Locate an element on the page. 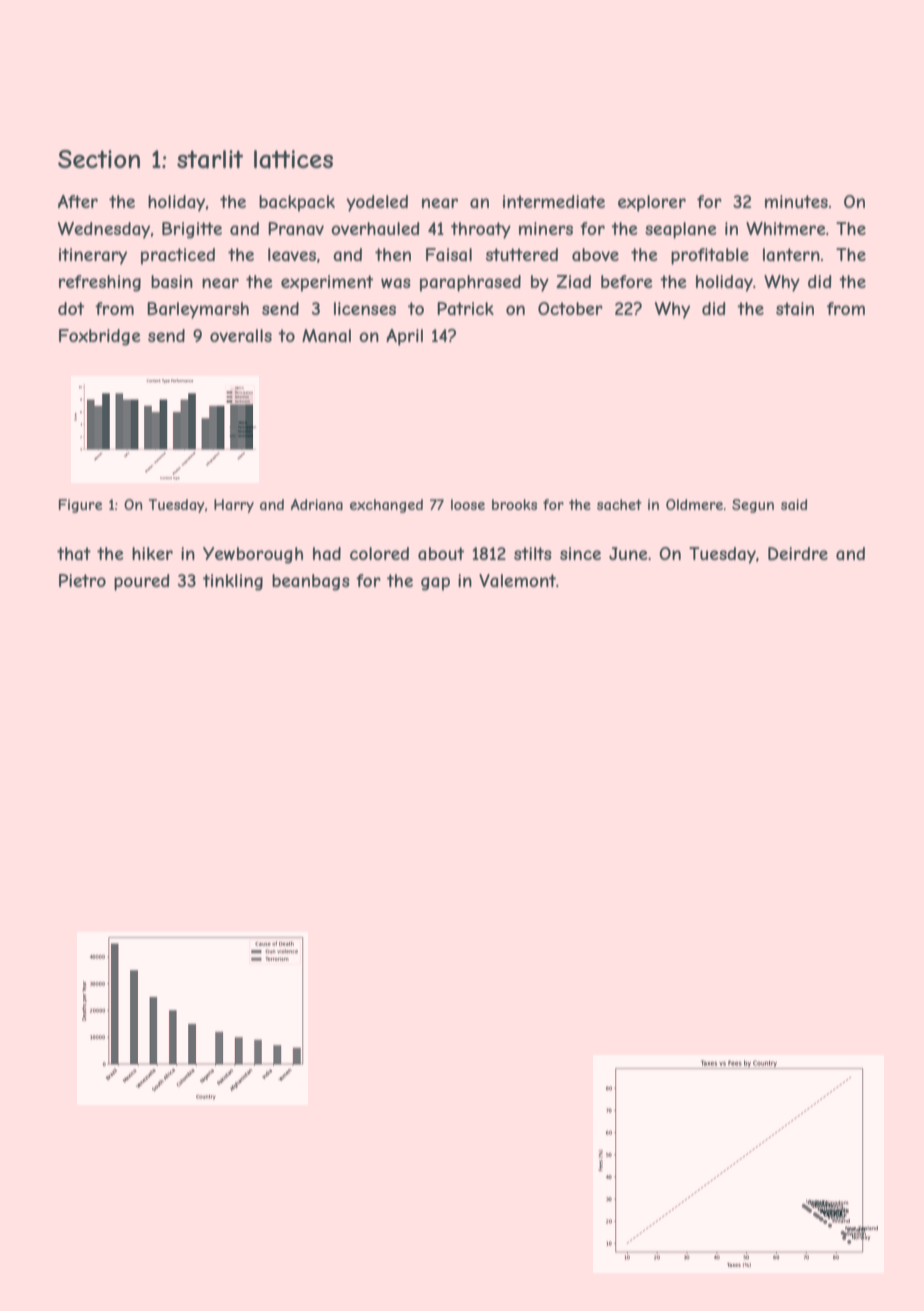 This image has width=924, height=1311. before is located at coordinates (626, 281).
